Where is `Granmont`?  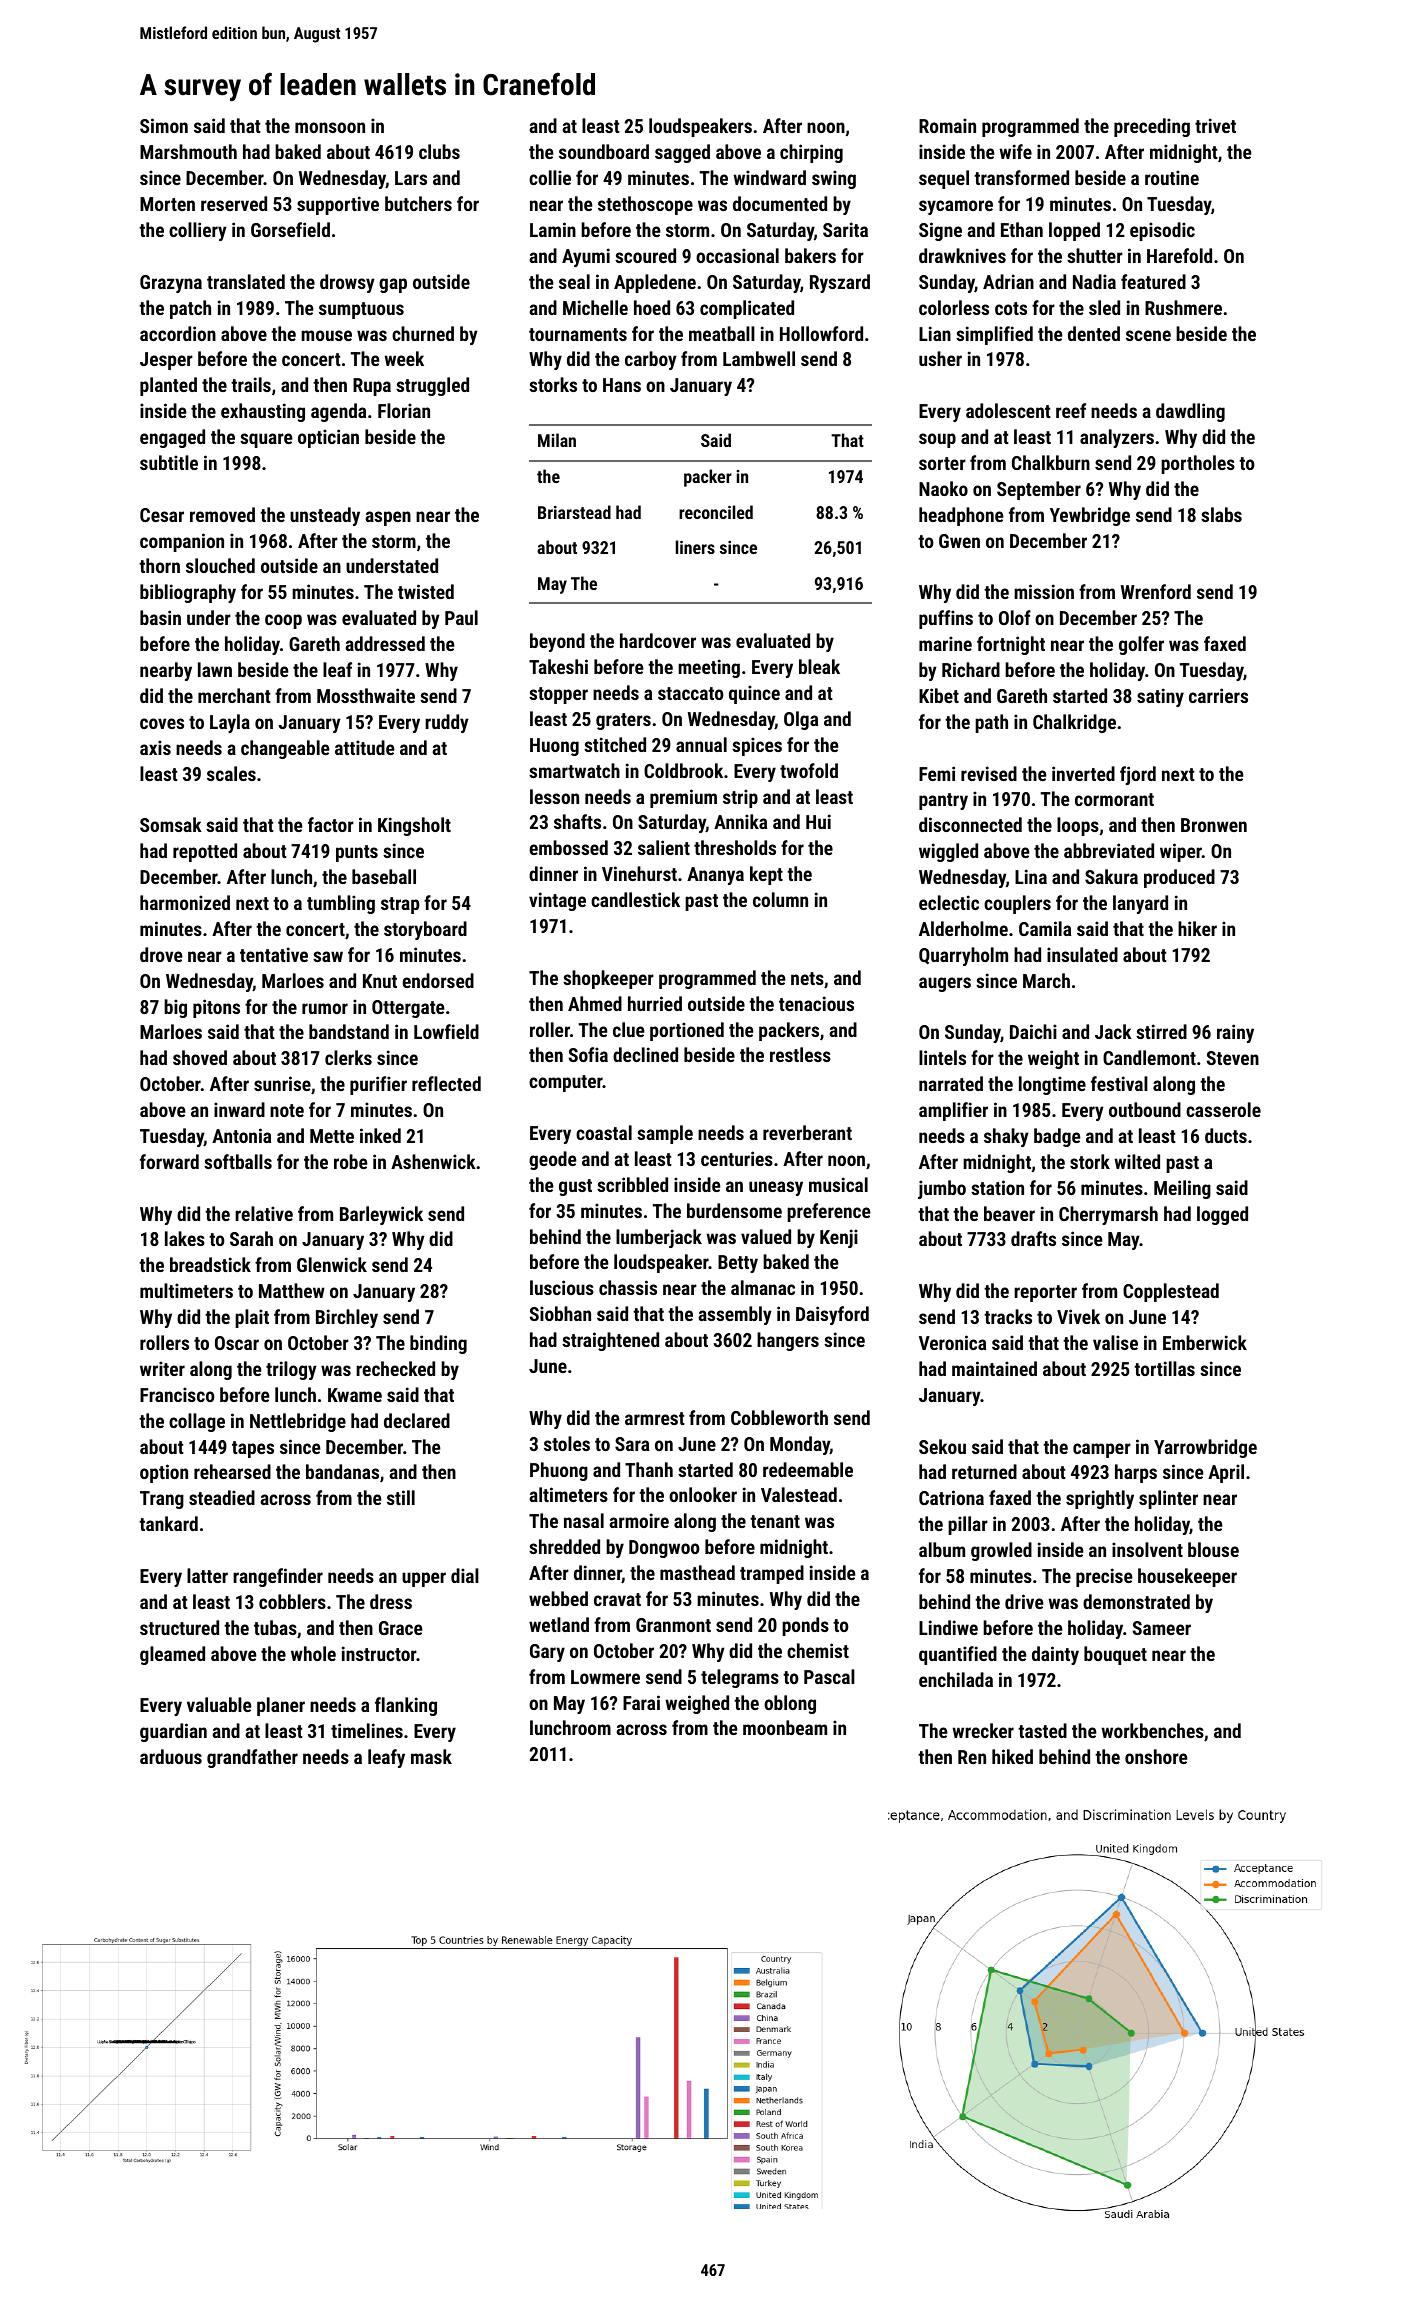
Granmont is located at coordinates (673, 1625).
